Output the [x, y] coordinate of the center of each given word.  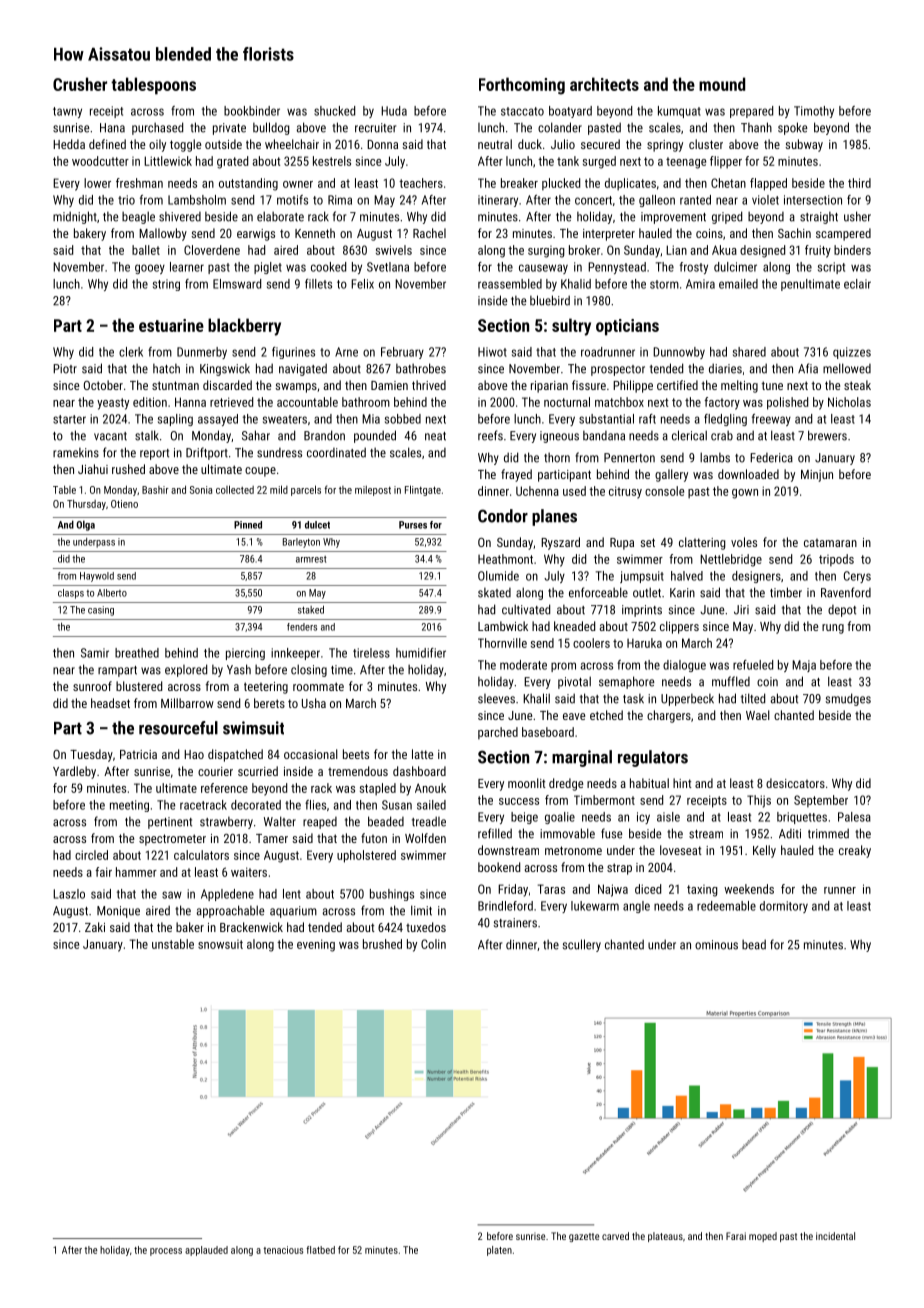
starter [69, 419]
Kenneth [315, 233]
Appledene [227, 895]
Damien [389, 385]
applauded [206, 1251]
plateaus [665, 1237]
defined [107, 144]
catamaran [830, 543]
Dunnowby [679, 353]
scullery [581, 945]
